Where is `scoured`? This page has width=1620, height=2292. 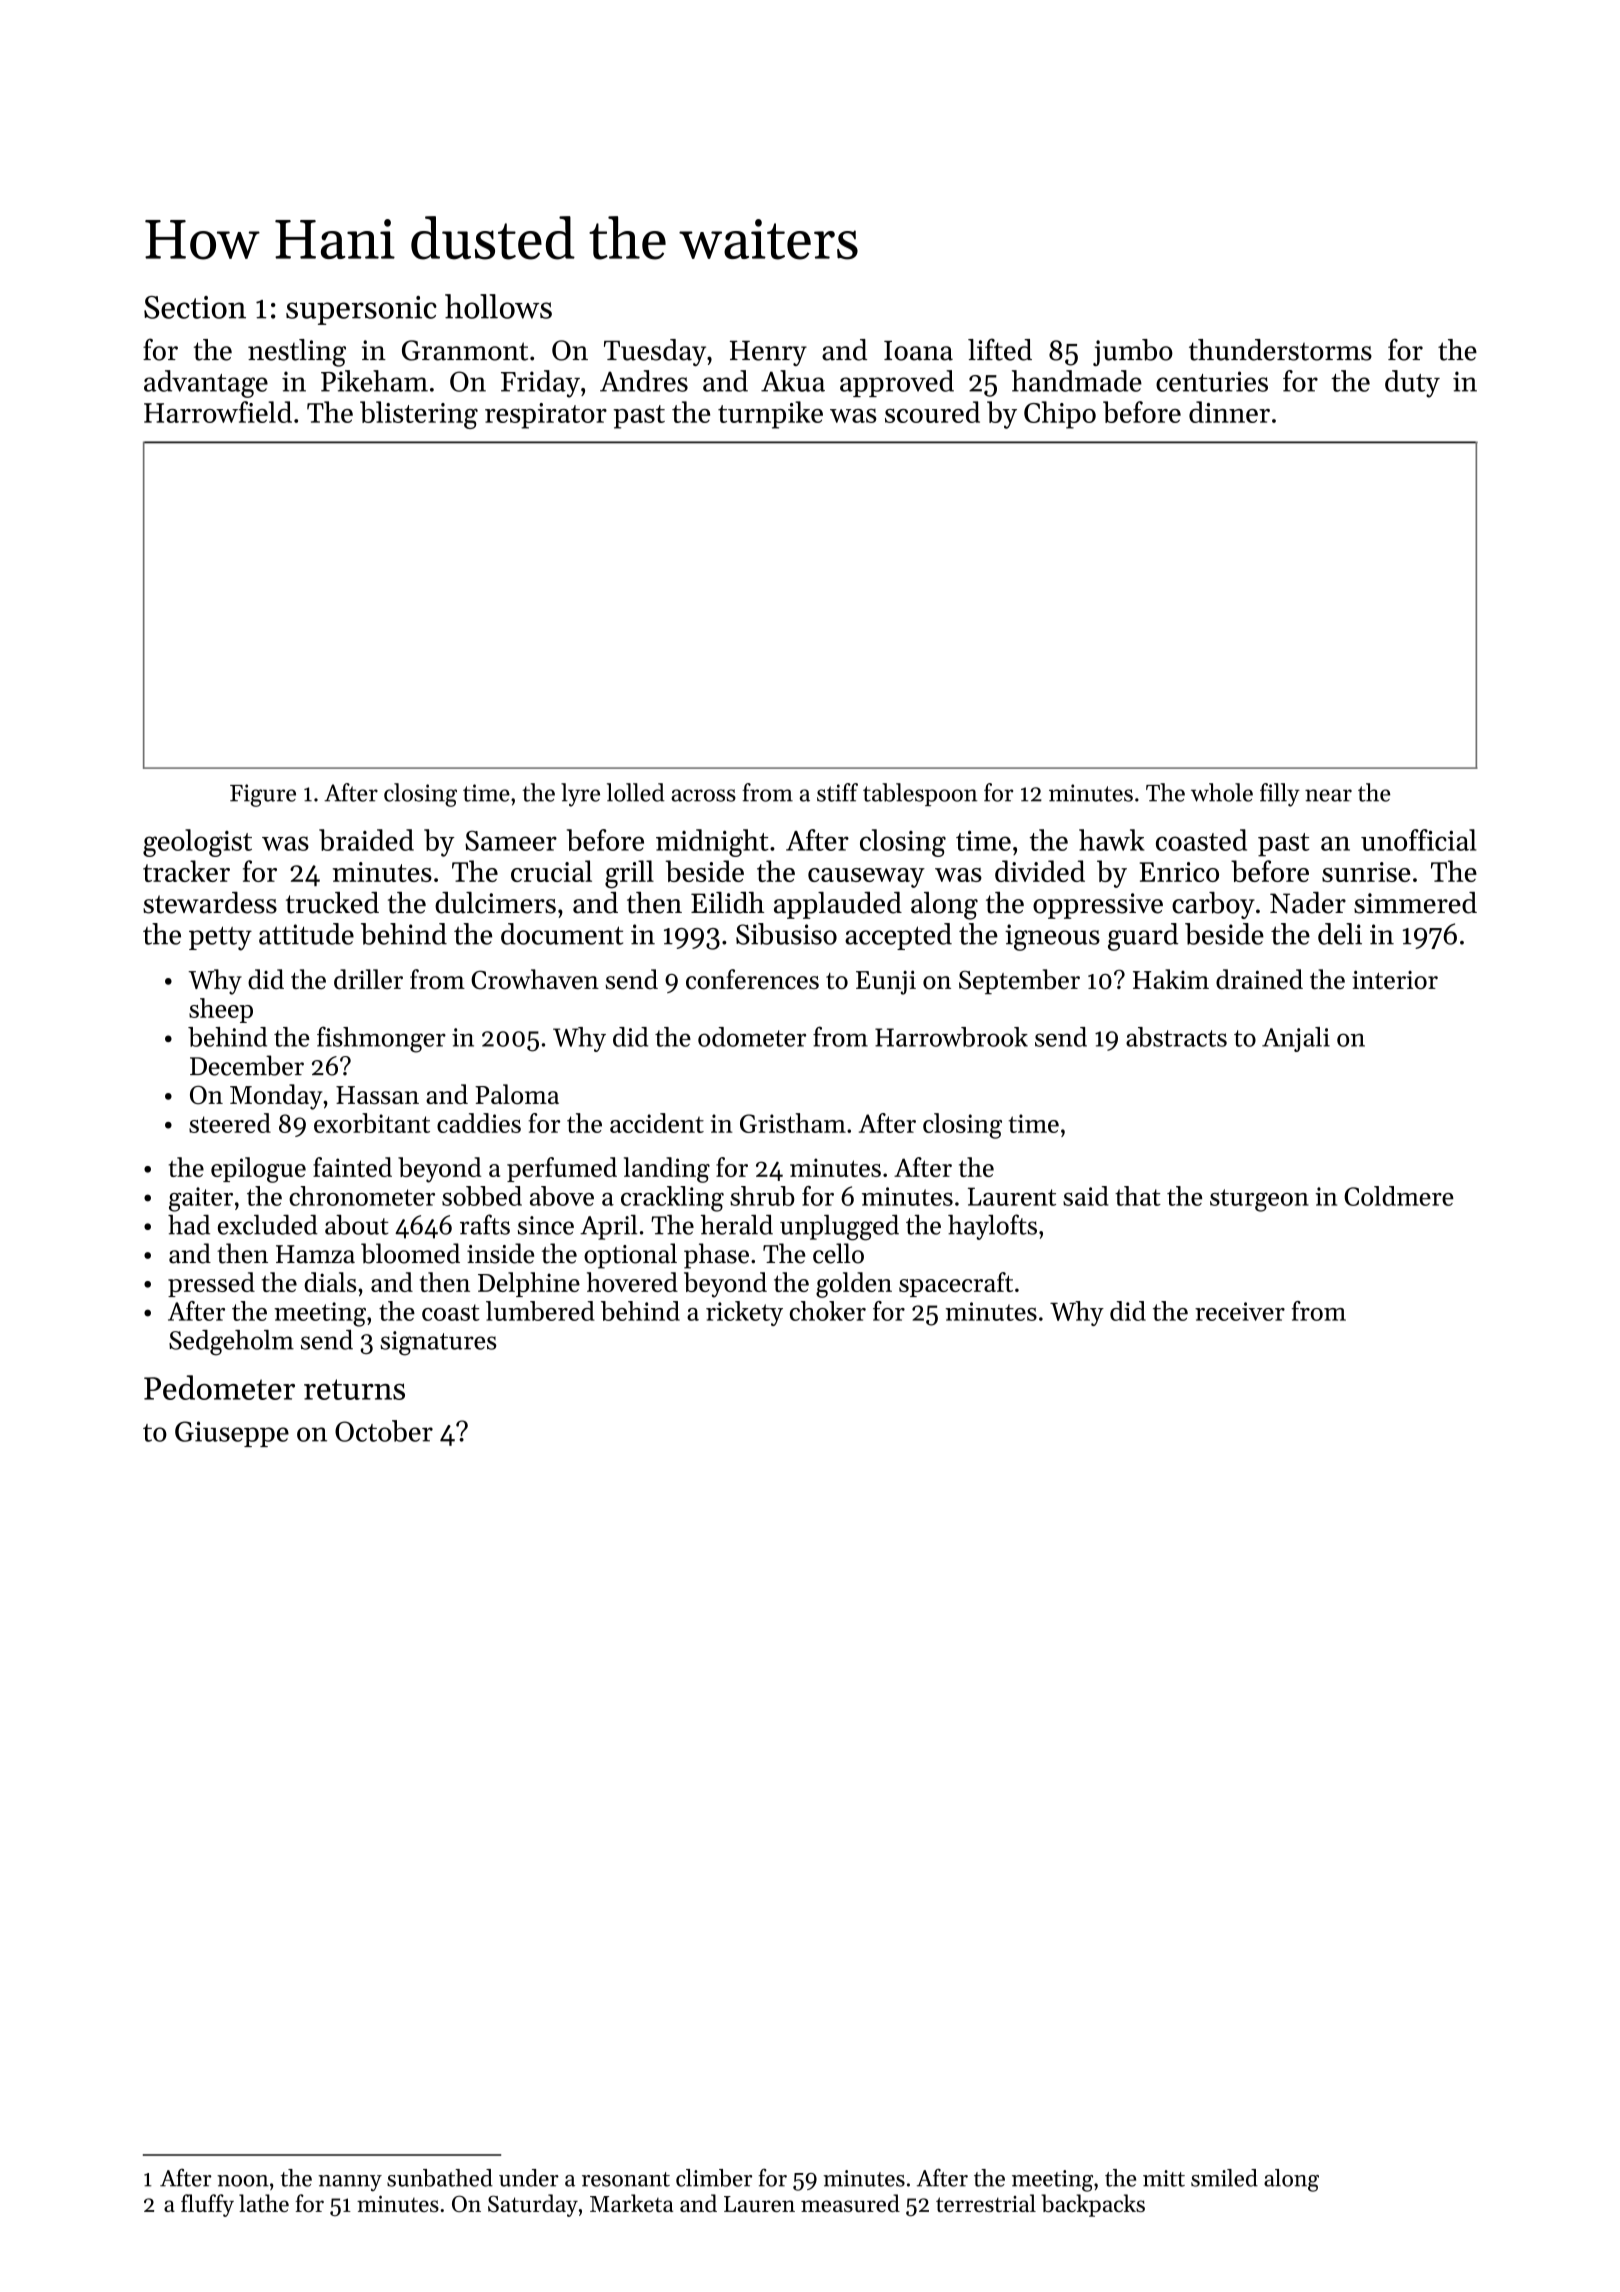 scoured is located at coordinates (932, 412).
